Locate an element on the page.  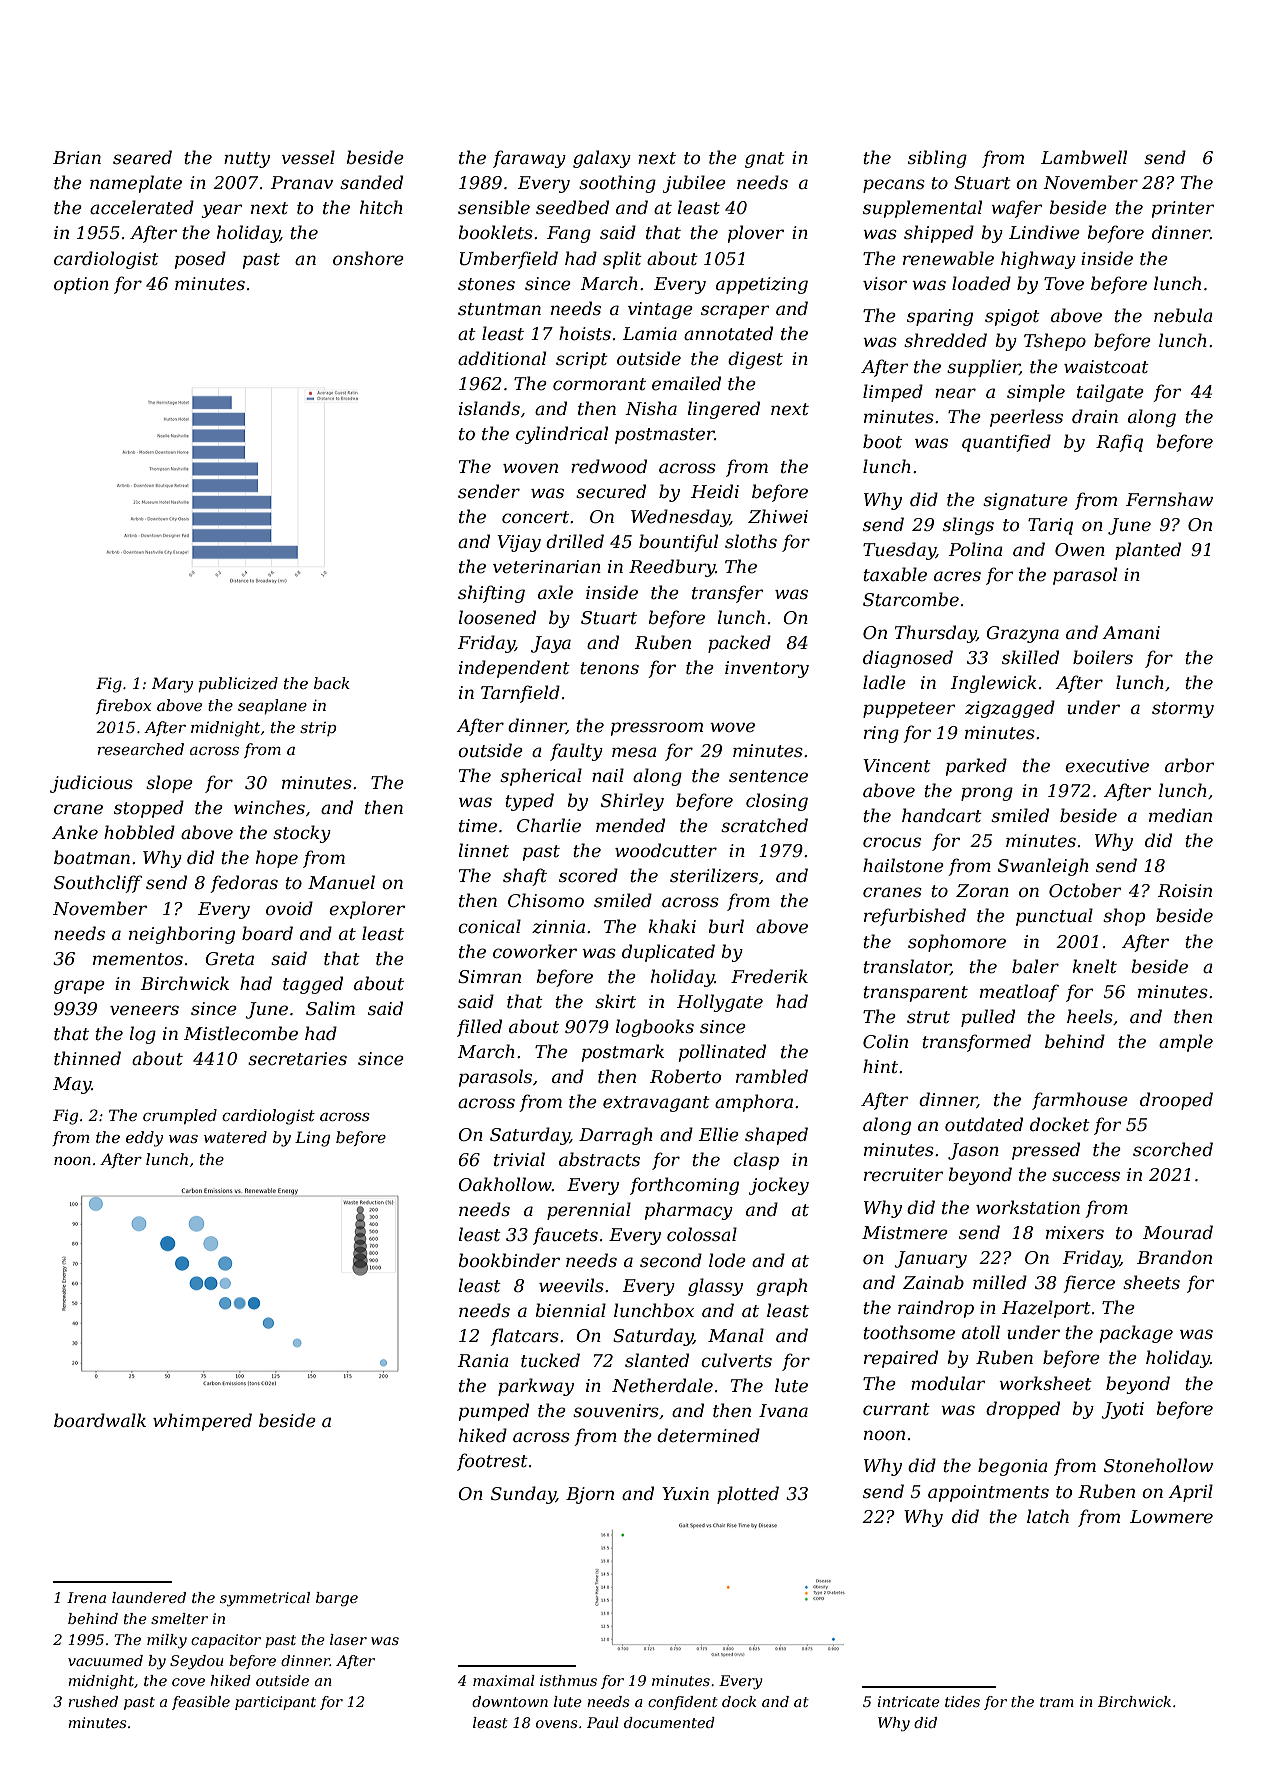
Shirley is located at coordinates (632, 802).
